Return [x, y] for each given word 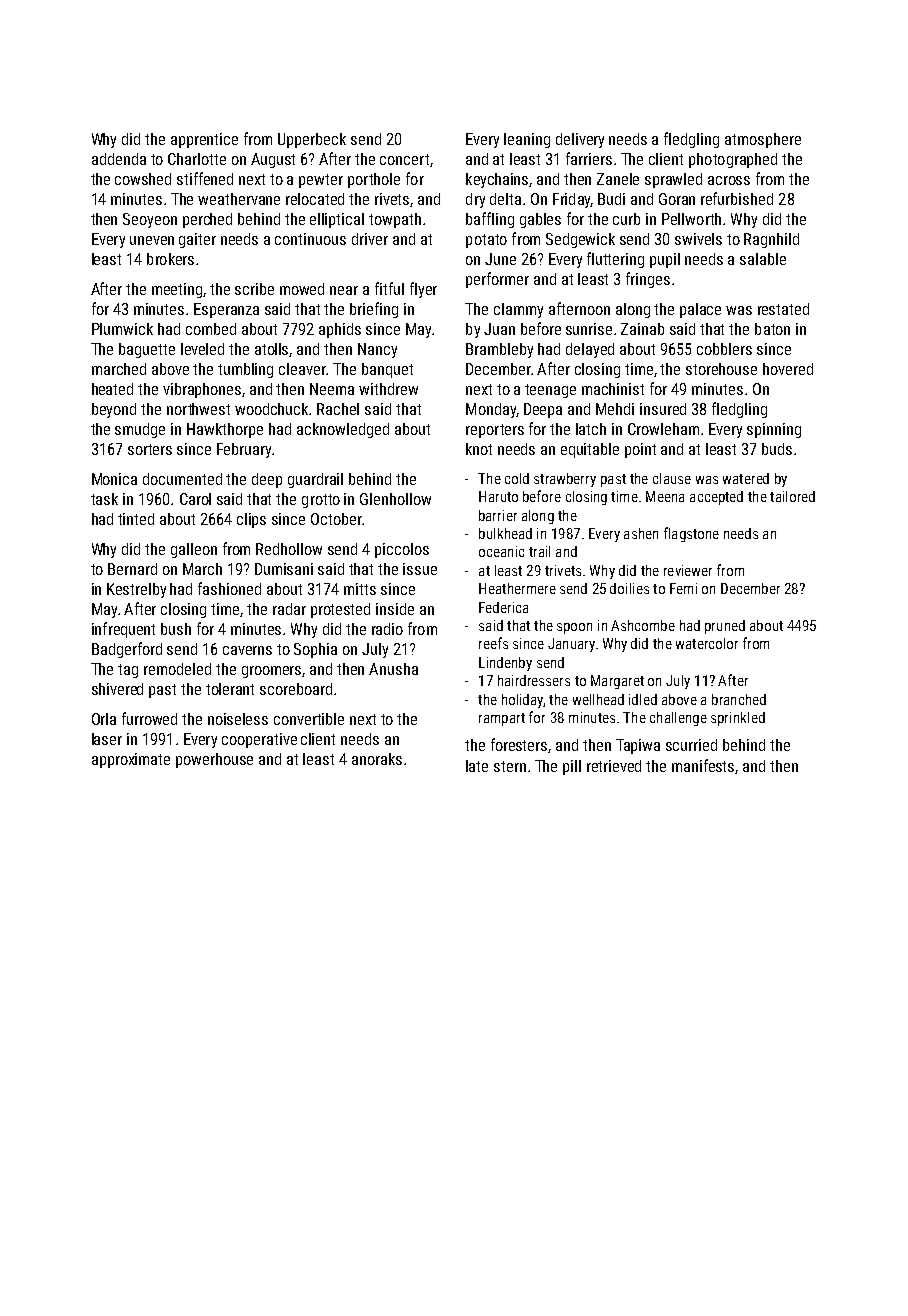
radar [289, 609]
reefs [493, 643]
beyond [114, 410]
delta [505, 199]
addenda [119, 159]
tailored [792, 496]
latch [591, 429]
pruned [725, 627]
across [729, 180]
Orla [104, 719]
